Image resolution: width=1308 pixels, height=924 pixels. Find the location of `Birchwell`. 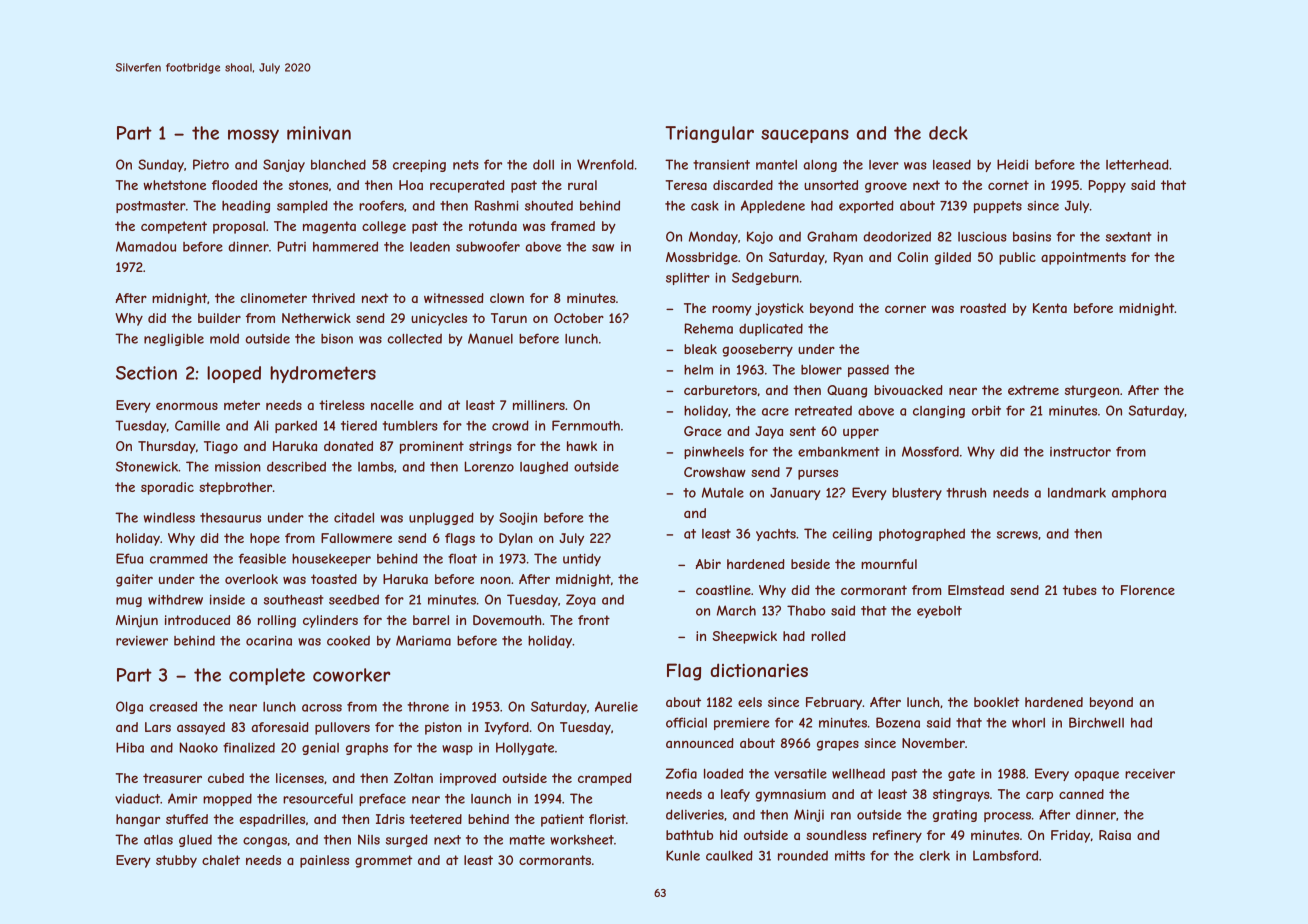

Birchwell is located at coordinates (1096, 722).
